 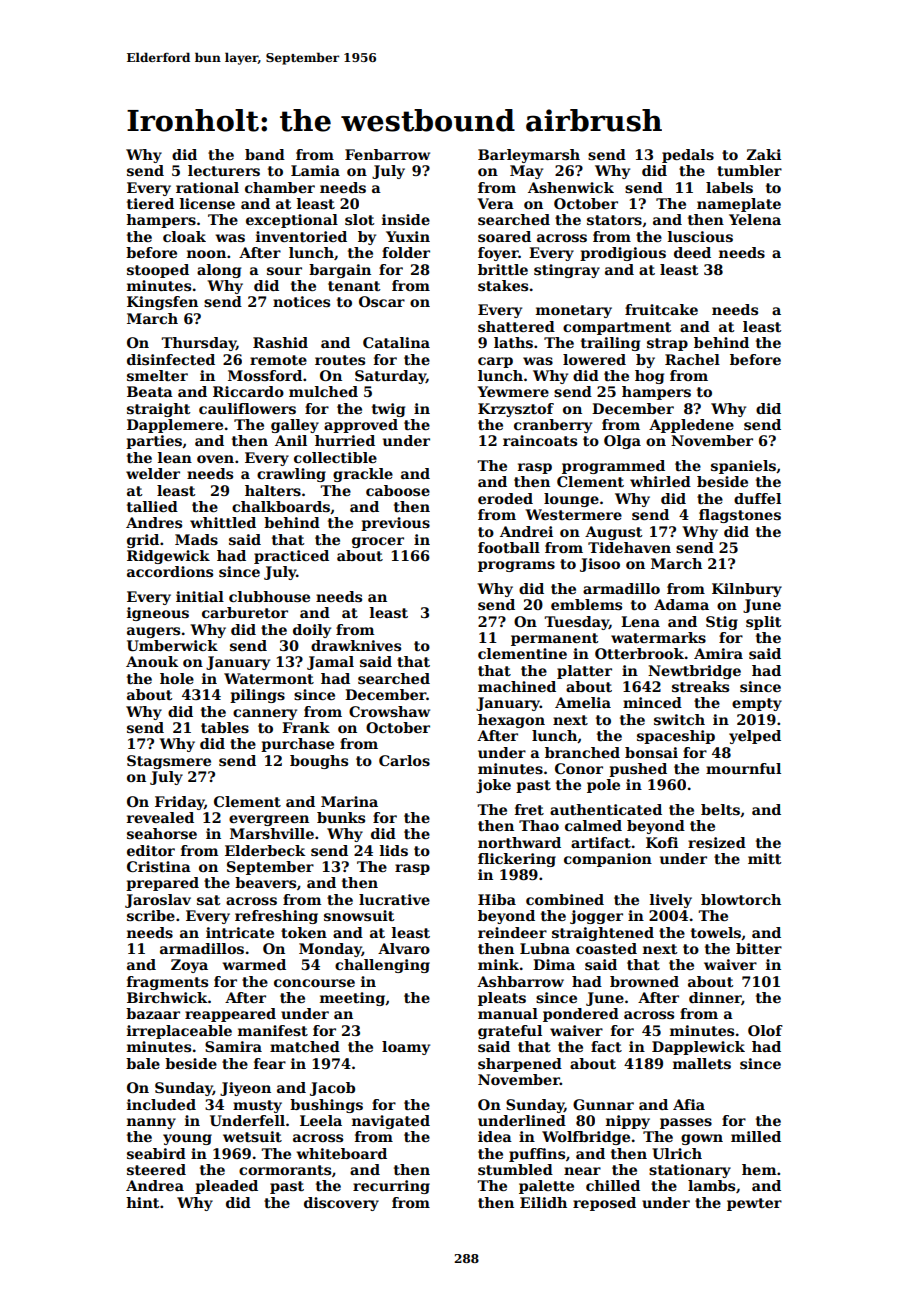 What do you see at coordinates (614, 220) in the screenshot?
I see `stators` at bounding box center [614, 220].
